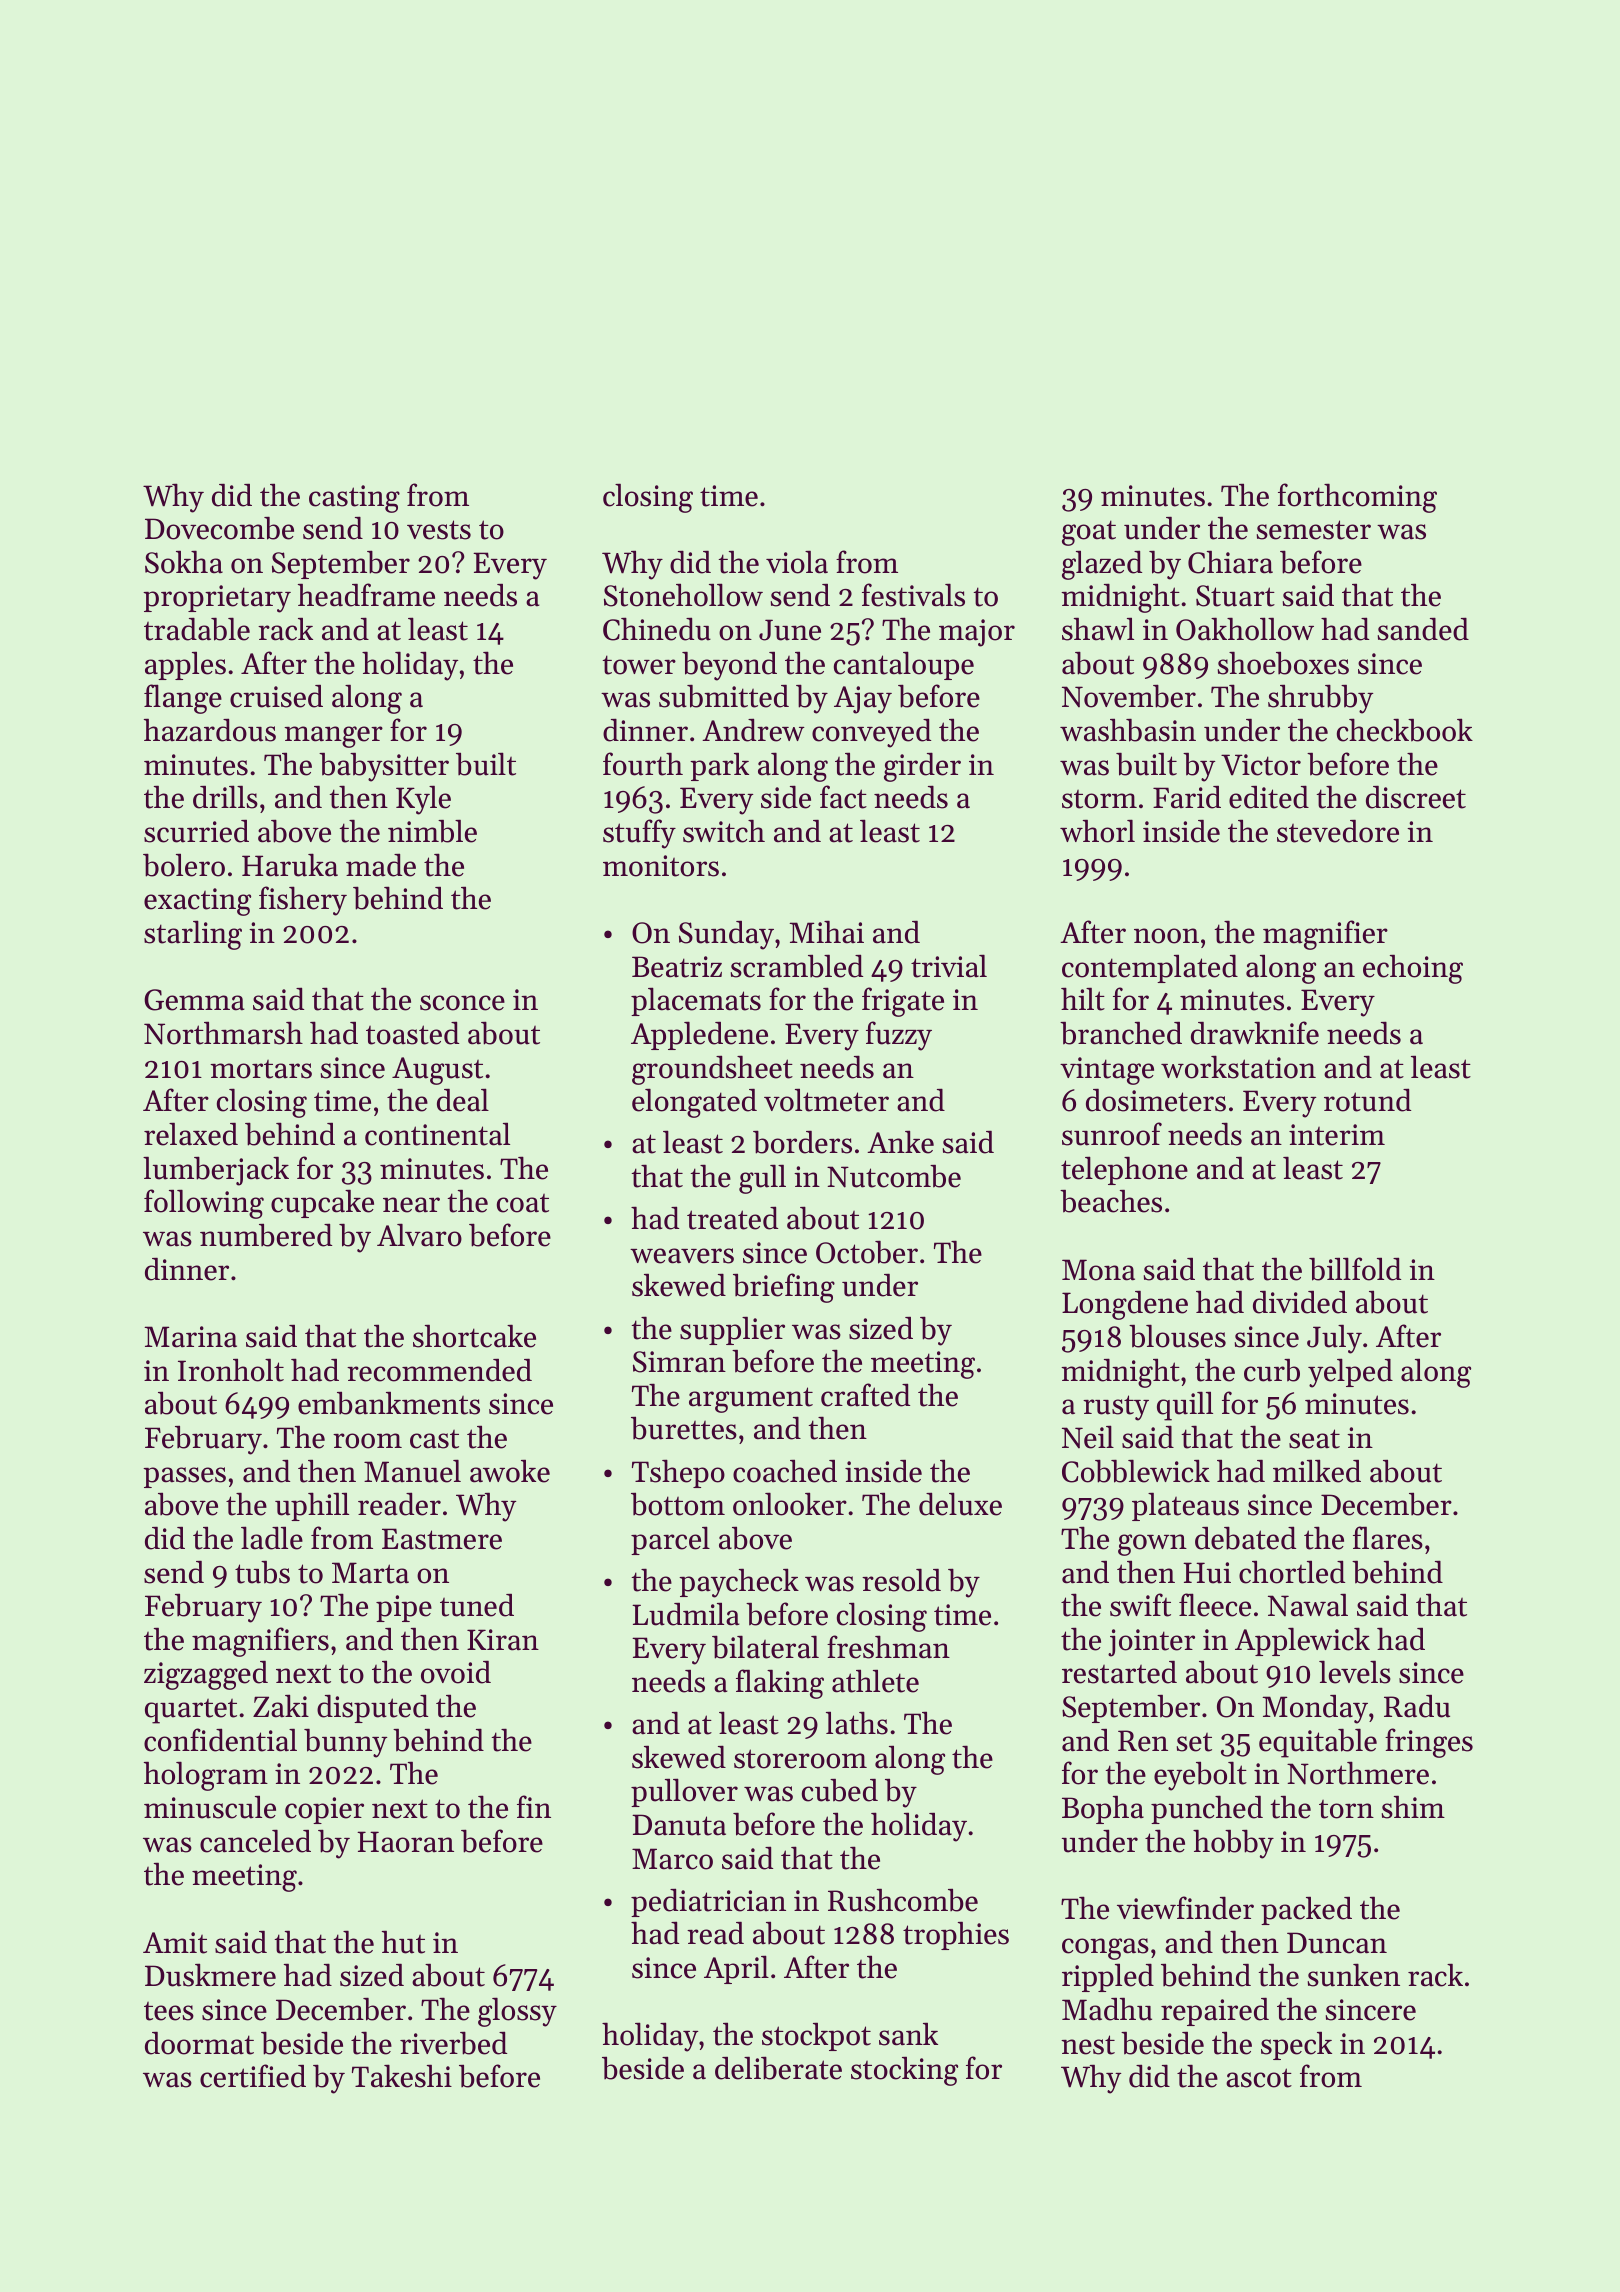 The height and width of the document is (2292, 1620). Describe the element at coordinates (255, 1841) in the document. I see `canceled` at that location.
